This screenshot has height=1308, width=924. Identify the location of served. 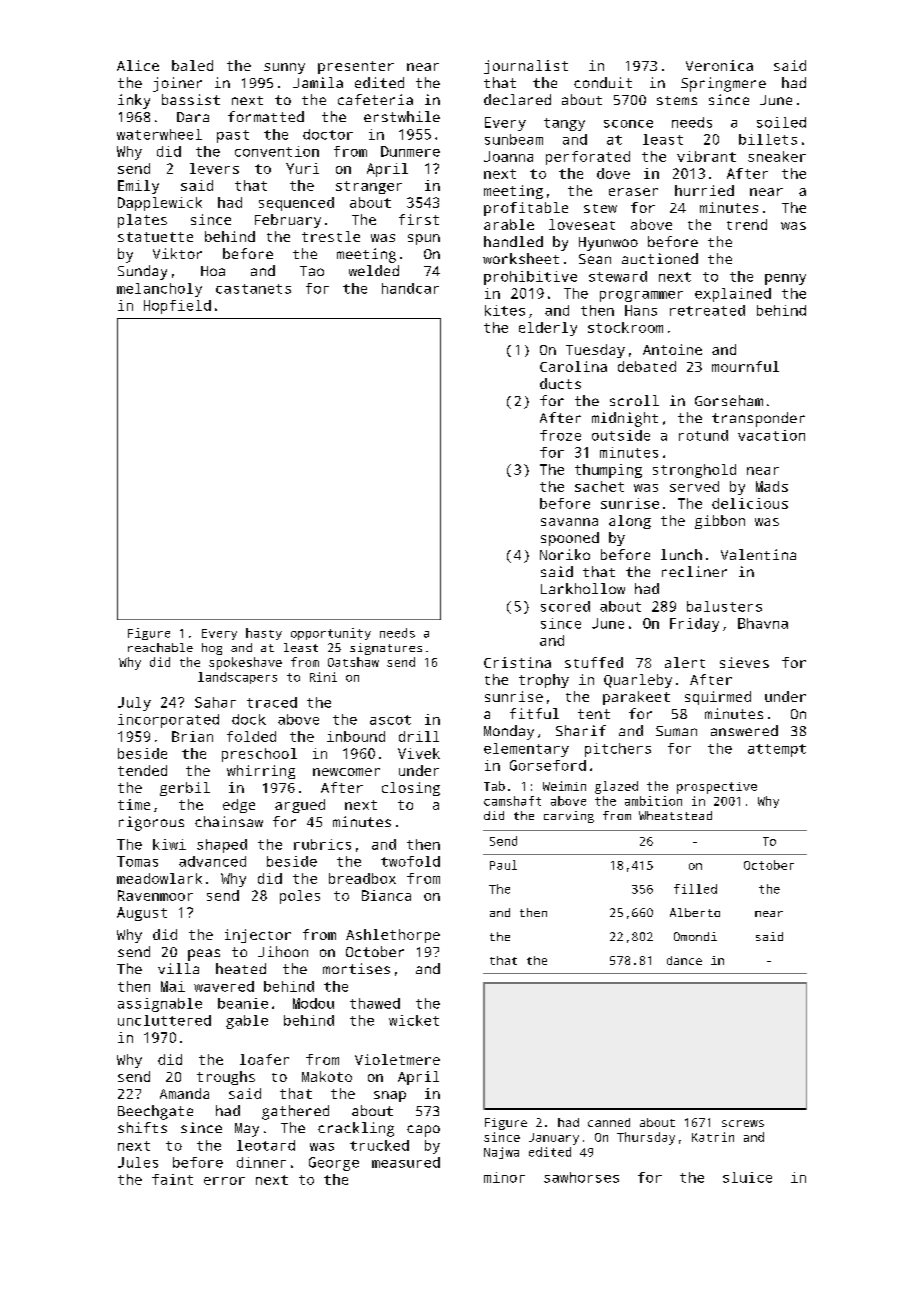
(694, 486).
